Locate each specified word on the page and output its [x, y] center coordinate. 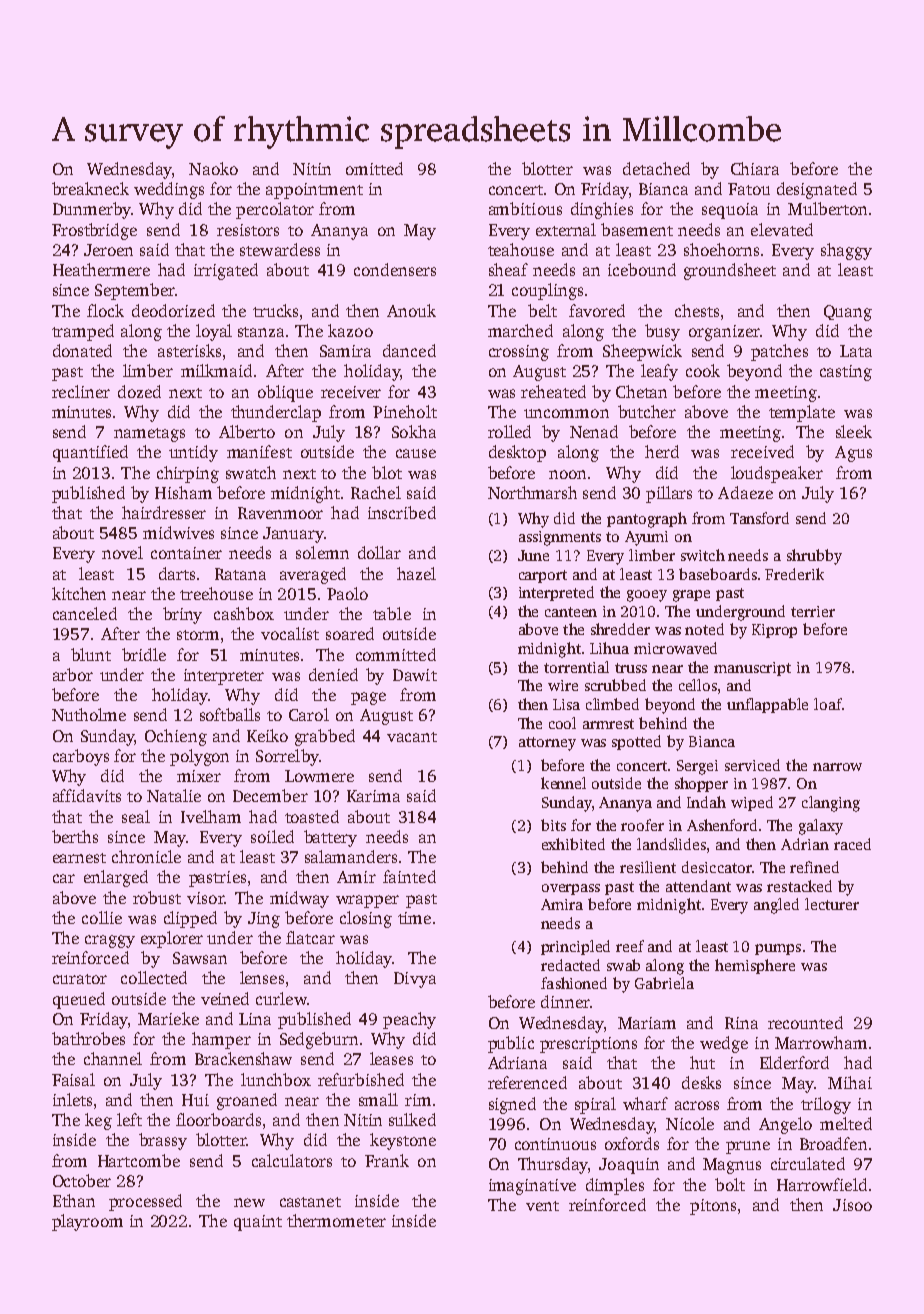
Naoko [213, 168]
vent [542, 1206]
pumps [778, 949]
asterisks [189, 350]
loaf [828, 704]
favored [597, 310]
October [82, 1180]
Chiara [755, 168]
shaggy [846, 251]
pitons [713, 1207]
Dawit [415, 675]
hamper [221, 1040]
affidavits [87, 795]
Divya [415, 980]
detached [656, 168]
